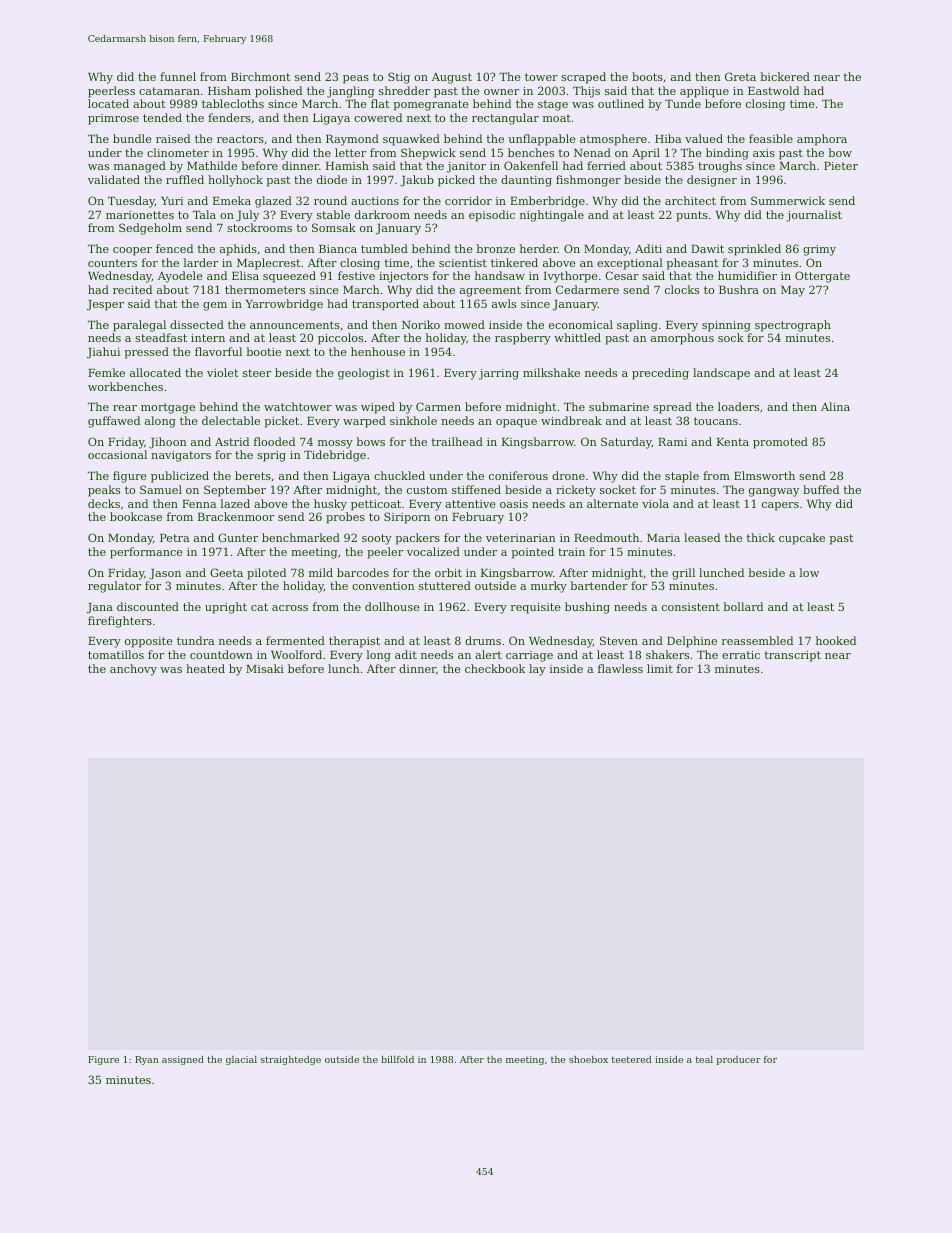 The image size is (952, 1233). What do you see at coordinates (382, 214) in the screenshot?
I see `darkroom` at bounding box center [382, 214].
